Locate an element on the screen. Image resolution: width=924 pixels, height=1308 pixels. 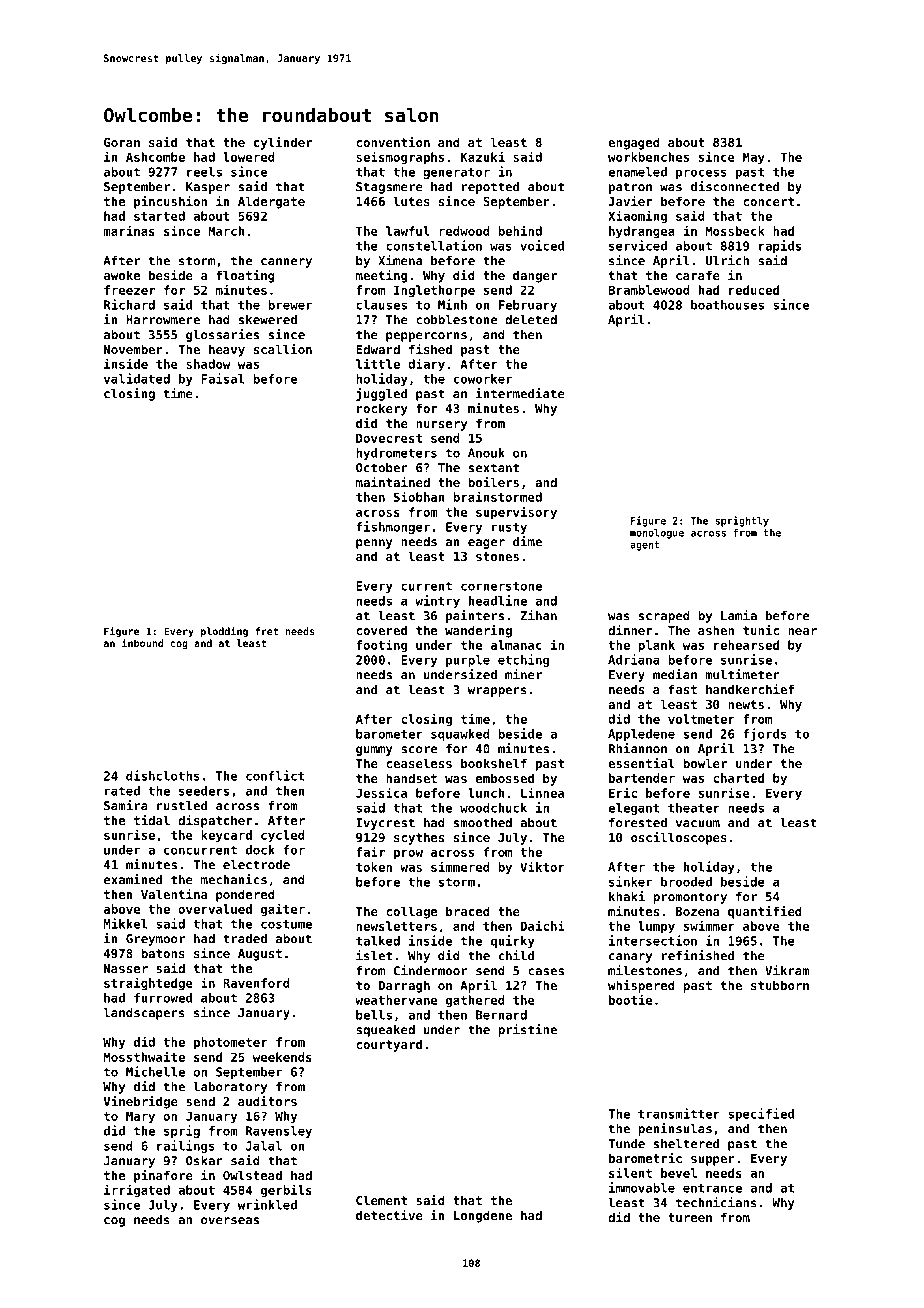
started is located at coordinates (159, 216).
